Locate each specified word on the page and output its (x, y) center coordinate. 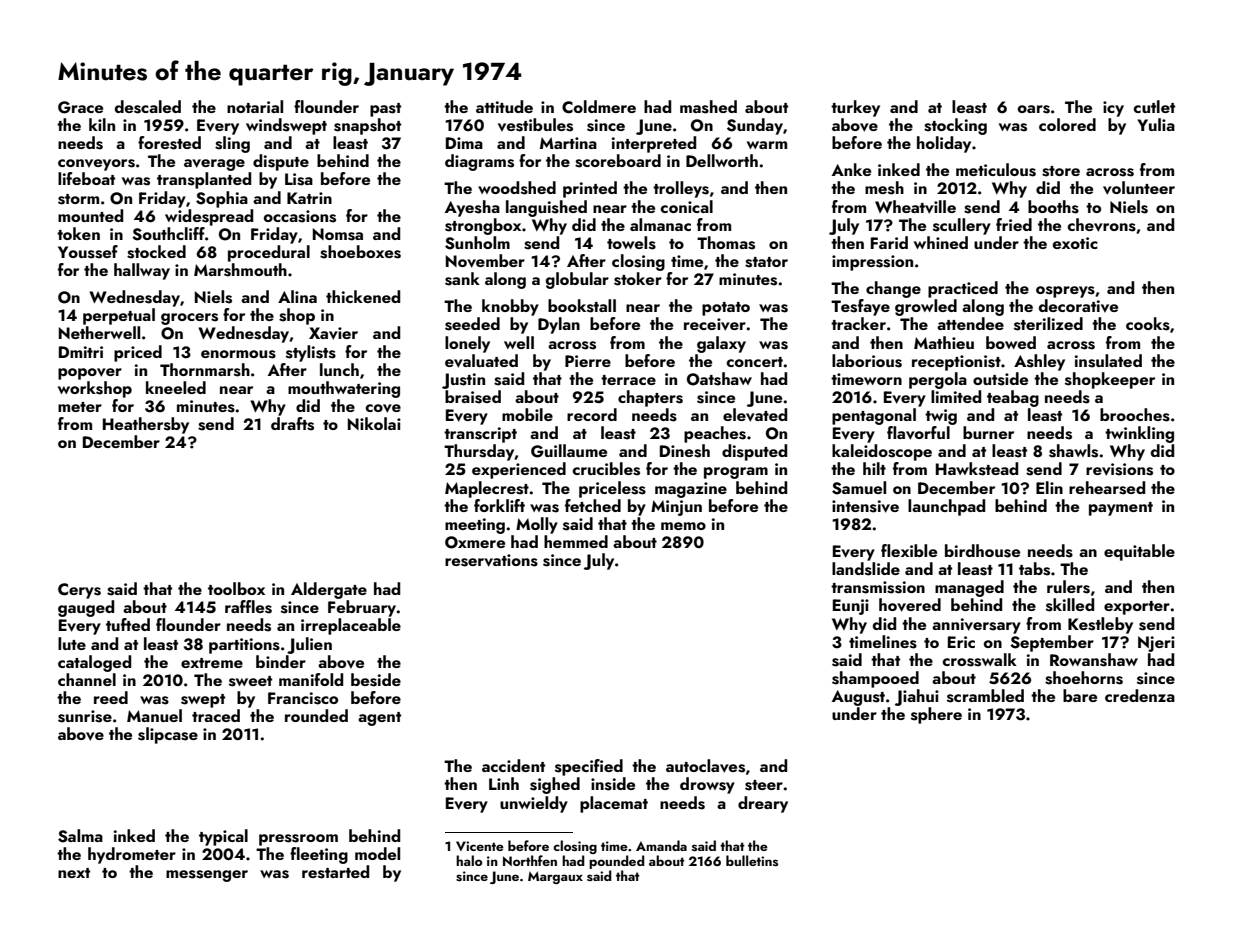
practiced (963, 289)
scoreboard (618, 161)
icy (1113, 109)
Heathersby (146, 425)
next (74, 873)
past (385, 110)
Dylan (559, 325)
